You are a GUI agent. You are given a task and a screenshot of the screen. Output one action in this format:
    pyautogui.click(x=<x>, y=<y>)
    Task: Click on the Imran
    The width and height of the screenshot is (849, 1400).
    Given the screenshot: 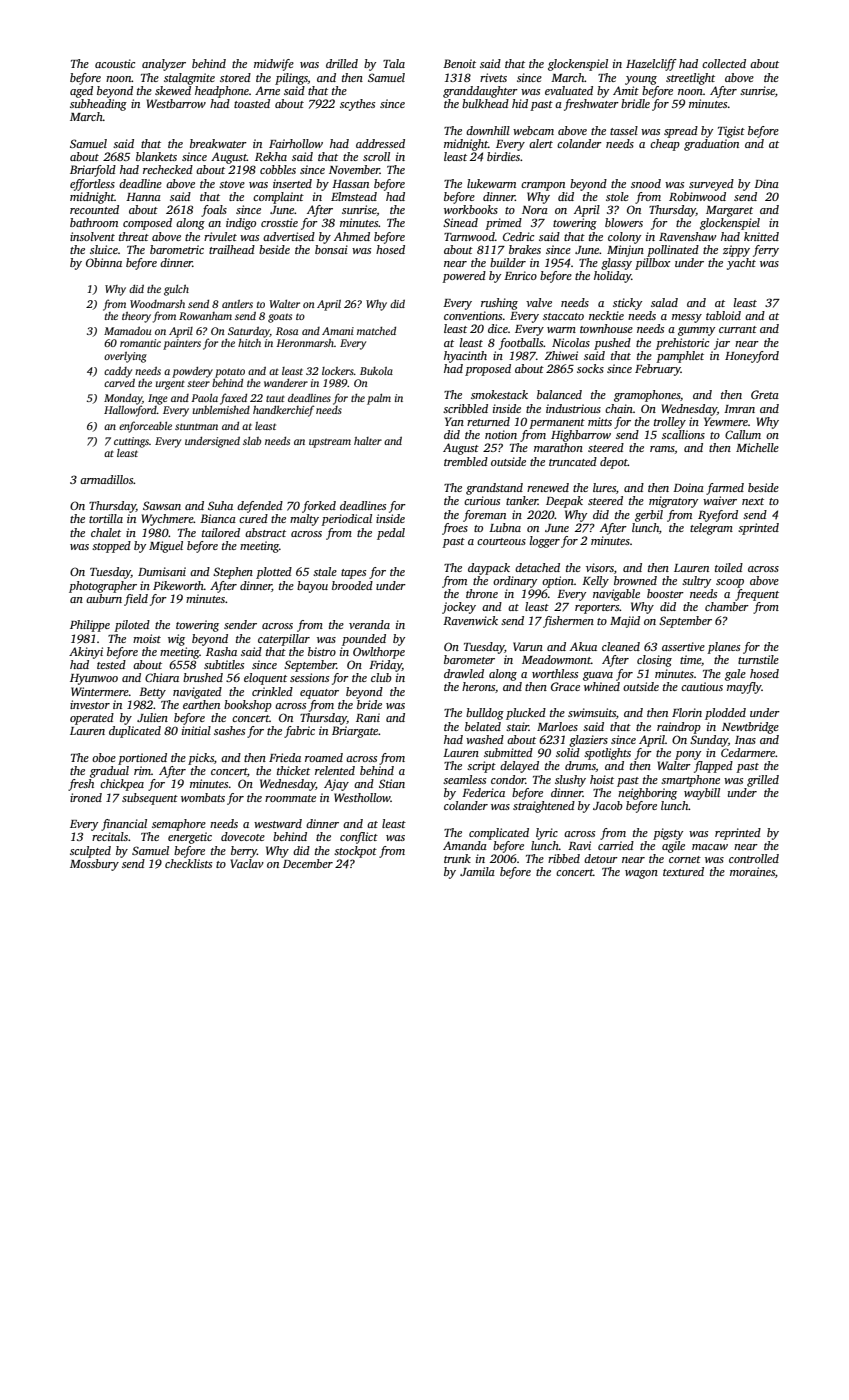 What is the action you would take?
    pyautogui.click(x=739, y=409)
